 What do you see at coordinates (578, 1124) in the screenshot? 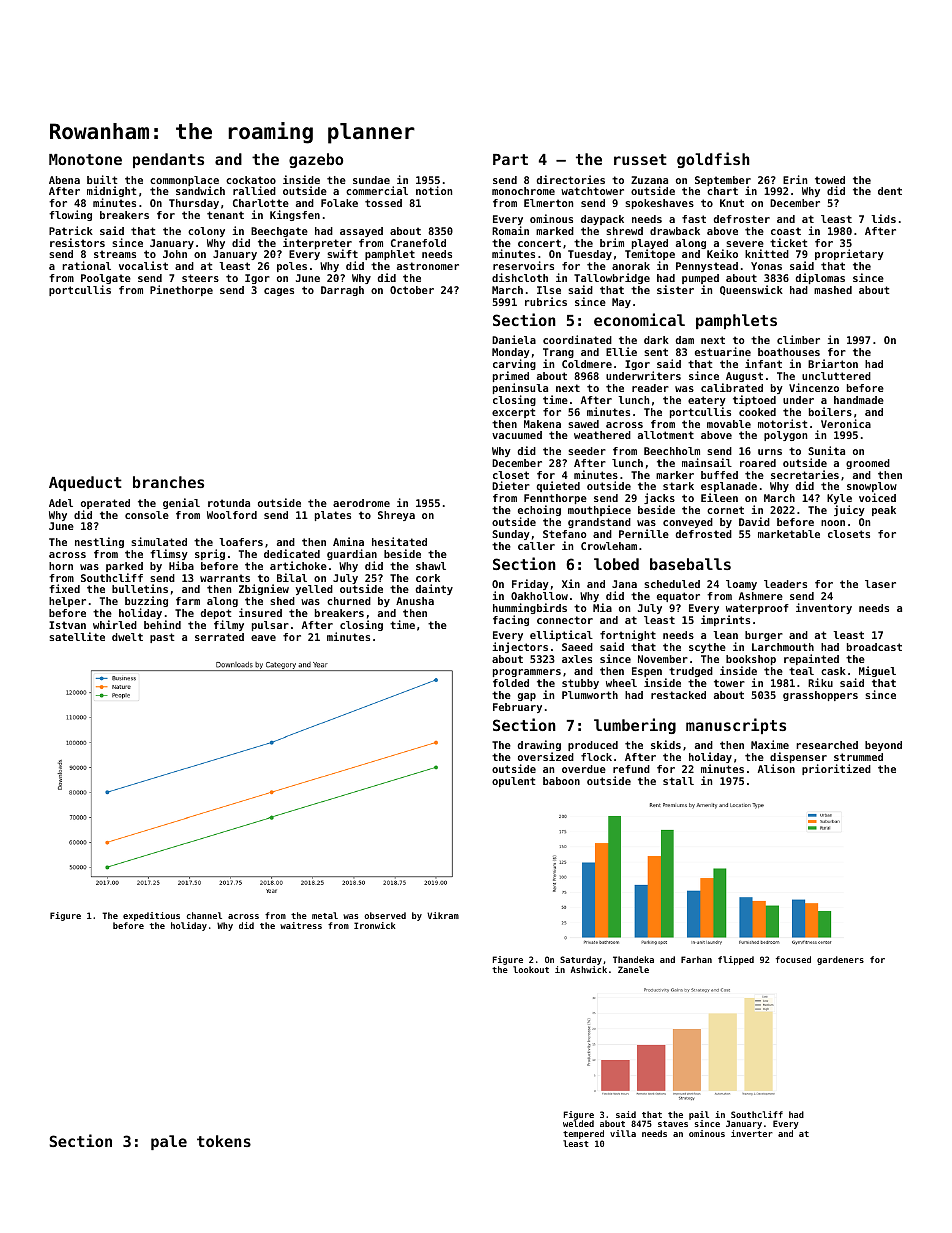
I see `welded` at bounding box center [578, 1124].
